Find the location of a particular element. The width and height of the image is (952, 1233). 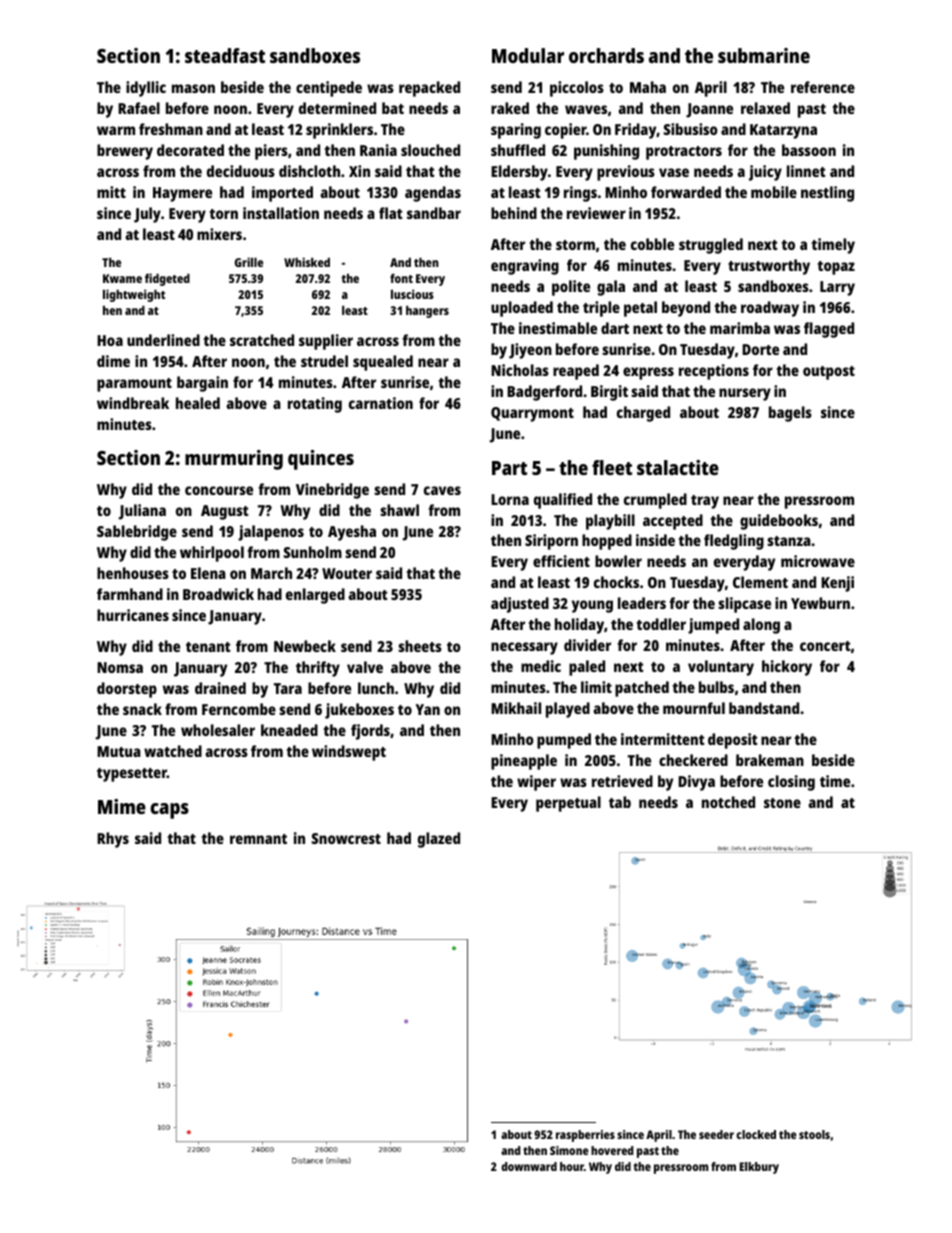

guidebooks is located at coordinates (779, 522).
